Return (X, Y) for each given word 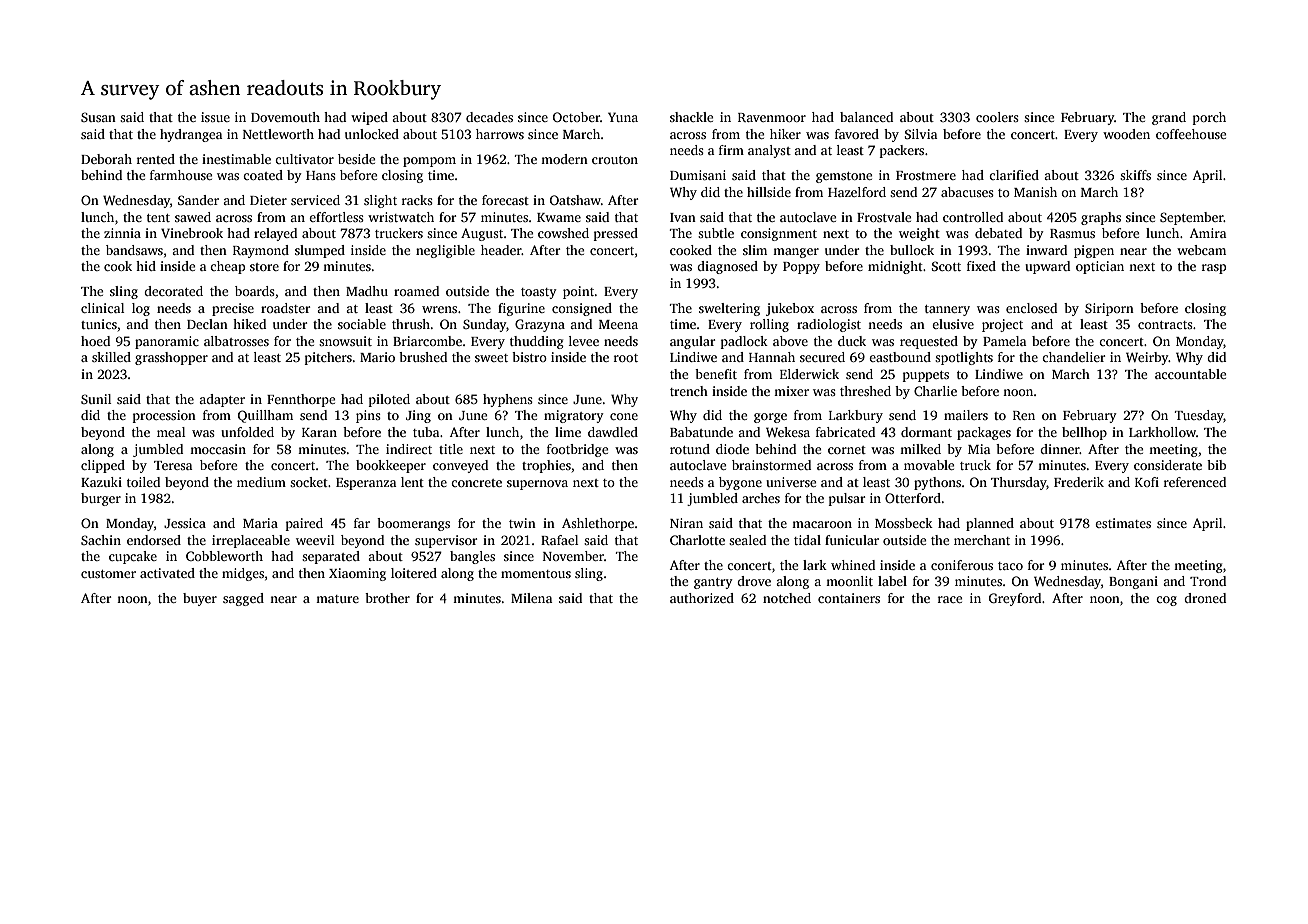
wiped (369, 118)
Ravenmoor (772, 117)
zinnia (122, 233)
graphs (1101, 218)
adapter (222, 400)
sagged (243, 599)
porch (1209, 118)
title (451, 449)
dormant (926, 432)
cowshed (563, 233)
